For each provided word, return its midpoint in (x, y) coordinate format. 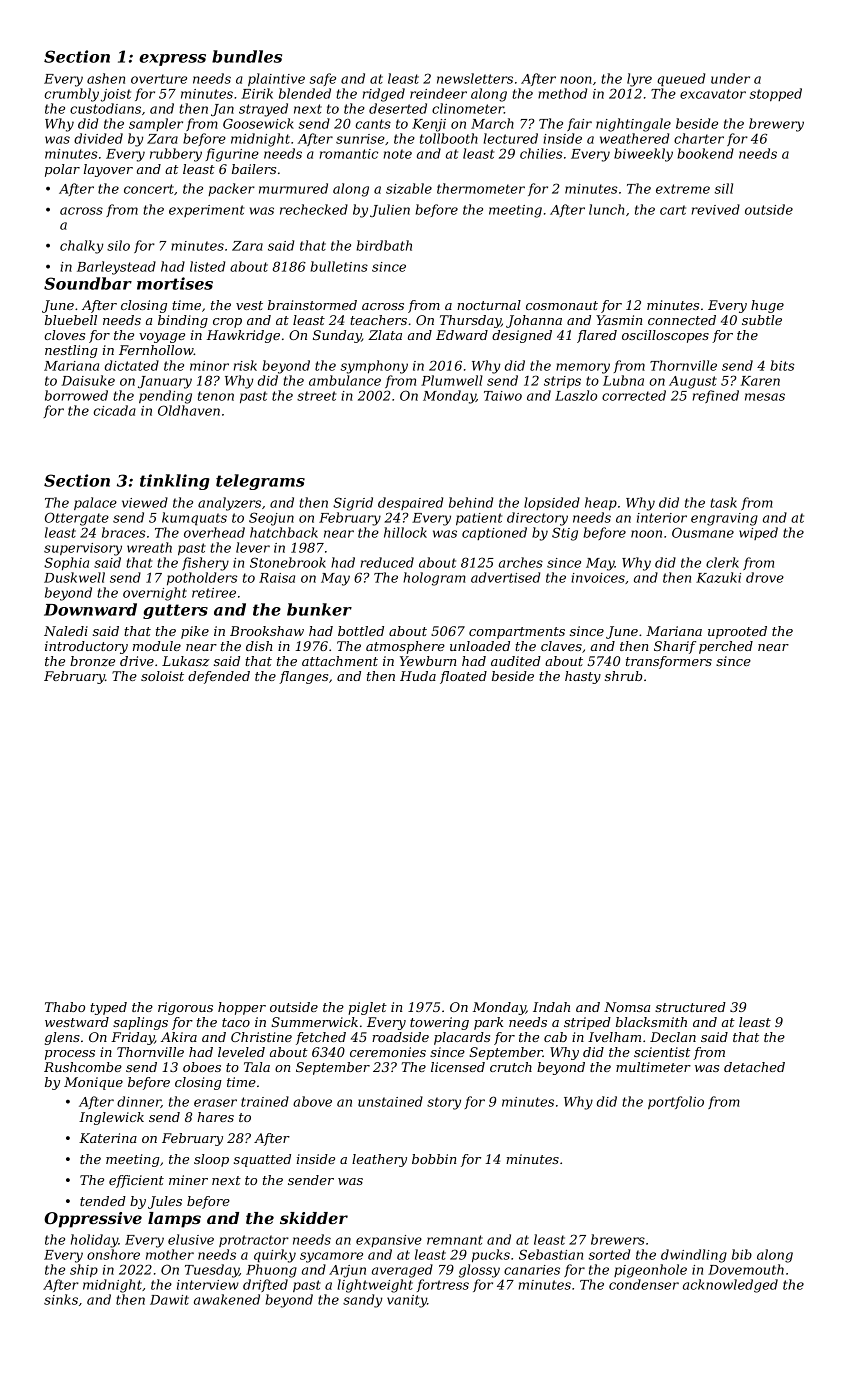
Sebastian (551, 1254)
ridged (384, 95)
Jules (165, 1202)
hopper (242, 1008)
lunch (606, 209)
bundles (247, 56)
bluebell (71, 320)
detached (754, 1067)
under (730, 78)
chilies (541, 153)
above (312, 1101)
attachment (340, 661)
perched (726, 647)
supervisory (83, 549)
